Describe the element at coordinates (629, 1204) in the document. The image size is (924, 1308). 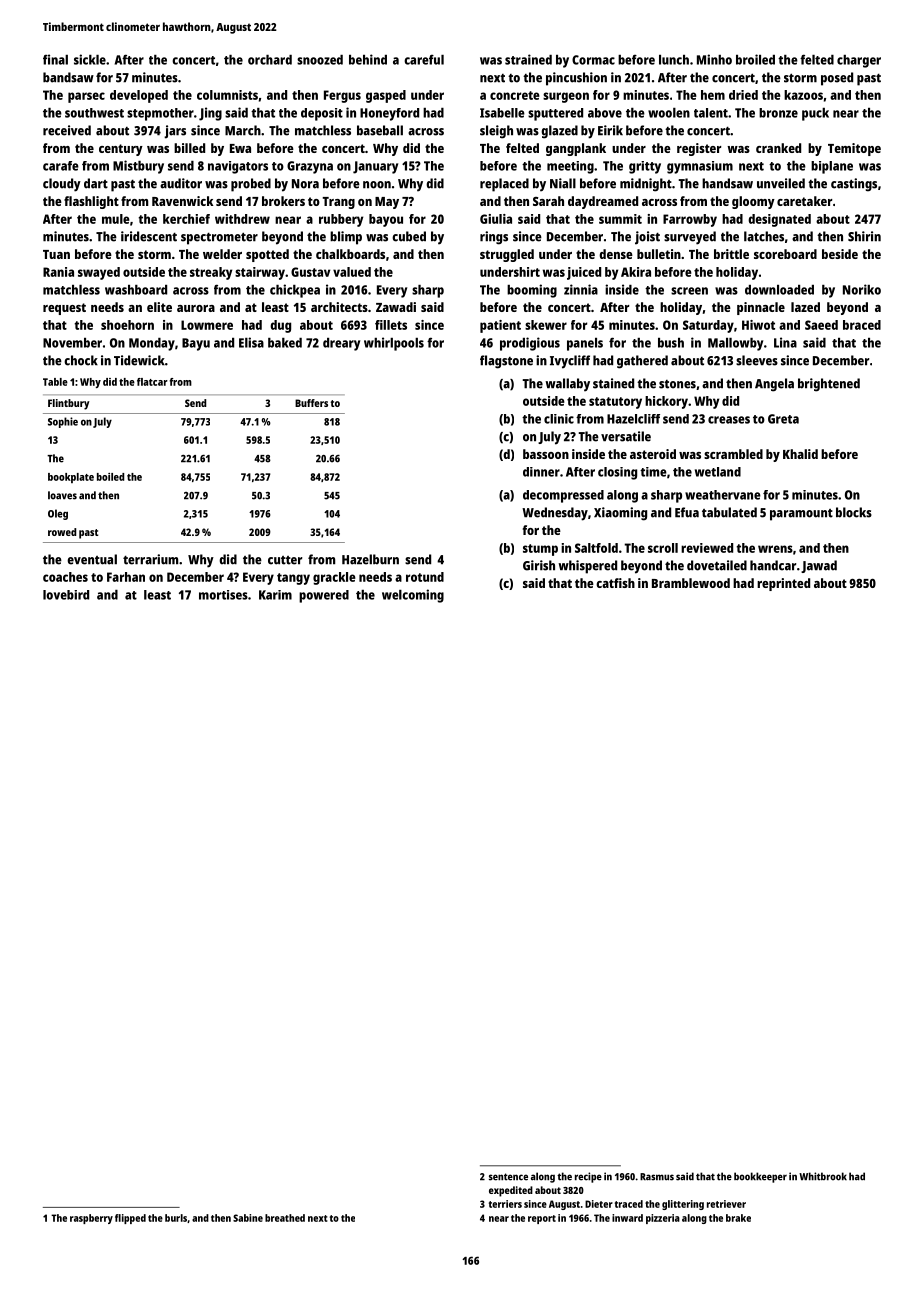
I see `traced` at that location.
